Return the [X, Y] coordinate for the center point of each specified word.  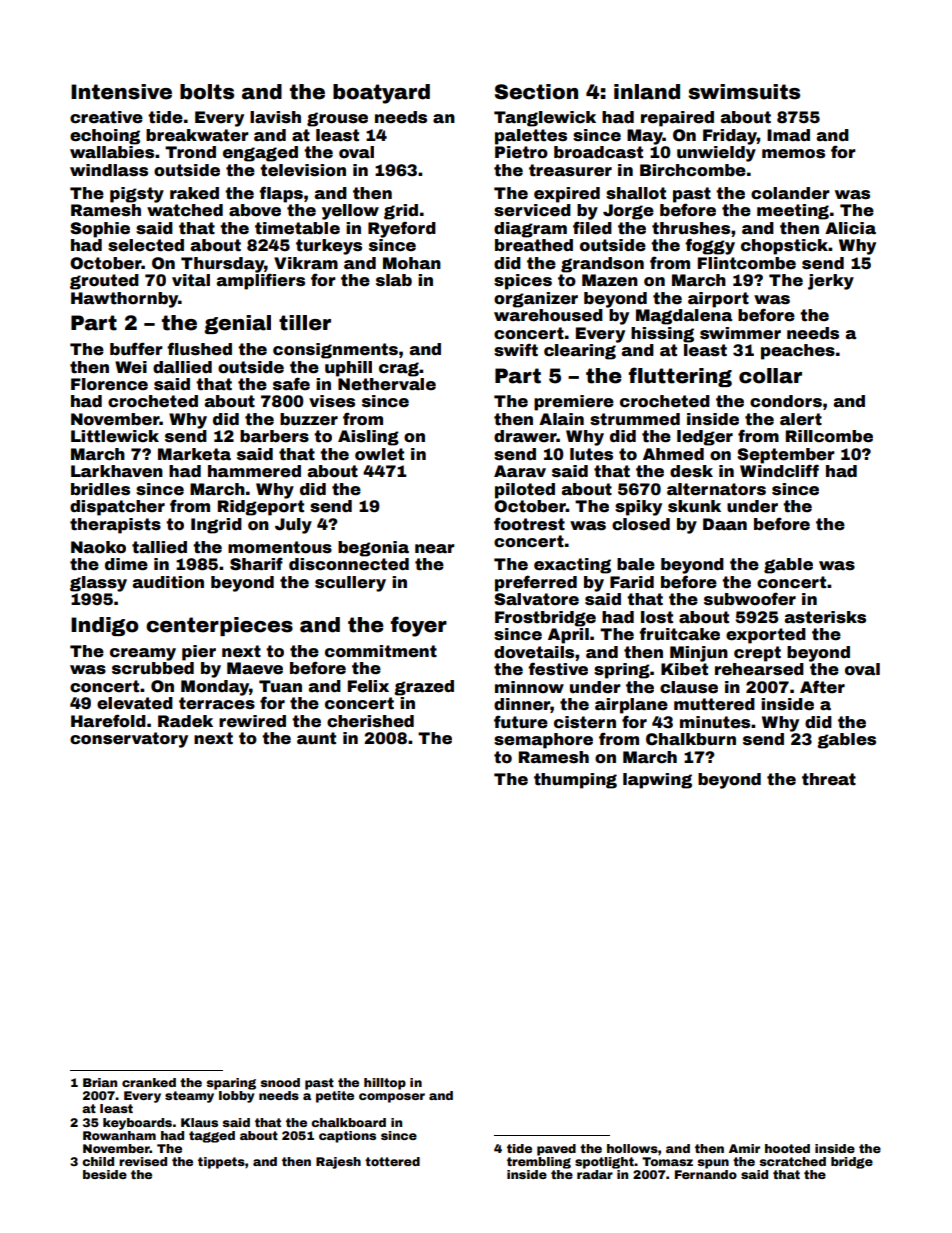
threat [829, 779]
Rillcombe [829, 436]
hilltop [385, 1084]
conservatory [129, 740]
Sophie [100, 230]
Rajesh [338, 1163]
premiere [574, 403]
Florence [109, 384]
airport [718, 300]
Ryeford [402, 229]
